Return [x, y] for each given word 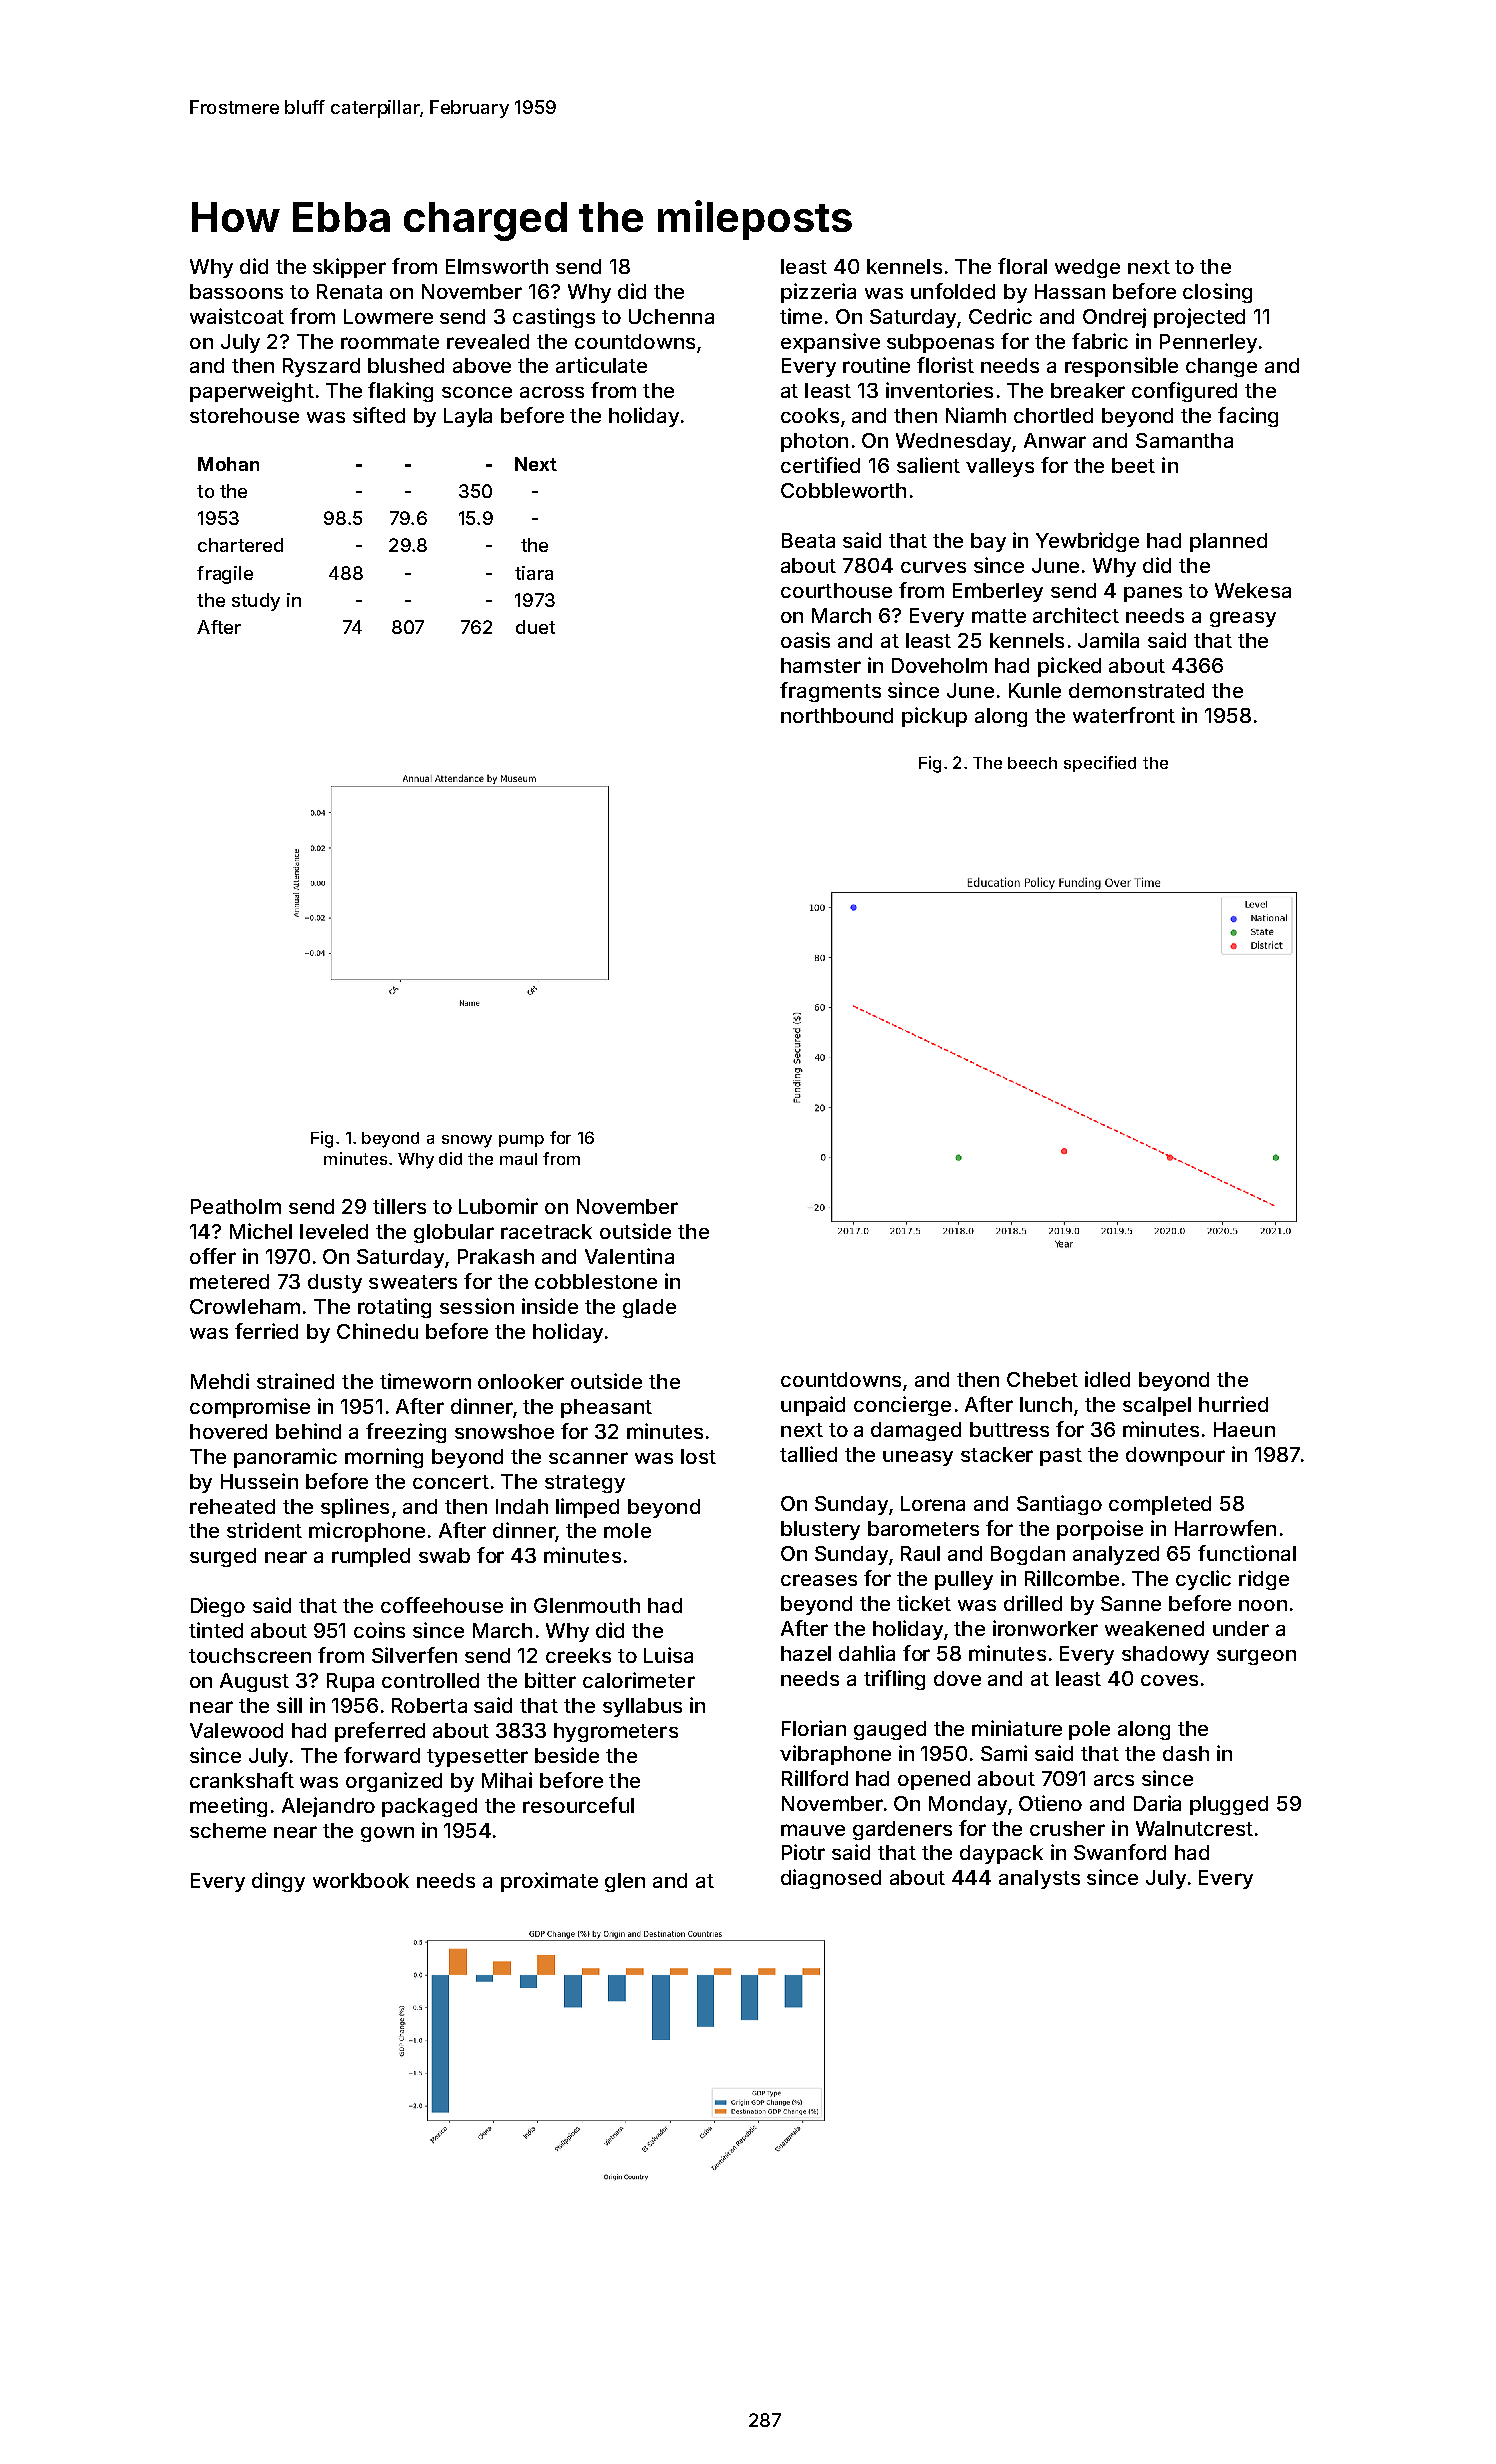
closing [1217, 293]
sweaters [413, 1282]
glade [649, 1308]
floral [1022, 266]
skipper [349, 268]
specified [1100, 764]
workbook [361, 1880]
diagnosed [831, 1879]
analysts [1039, 1879]
